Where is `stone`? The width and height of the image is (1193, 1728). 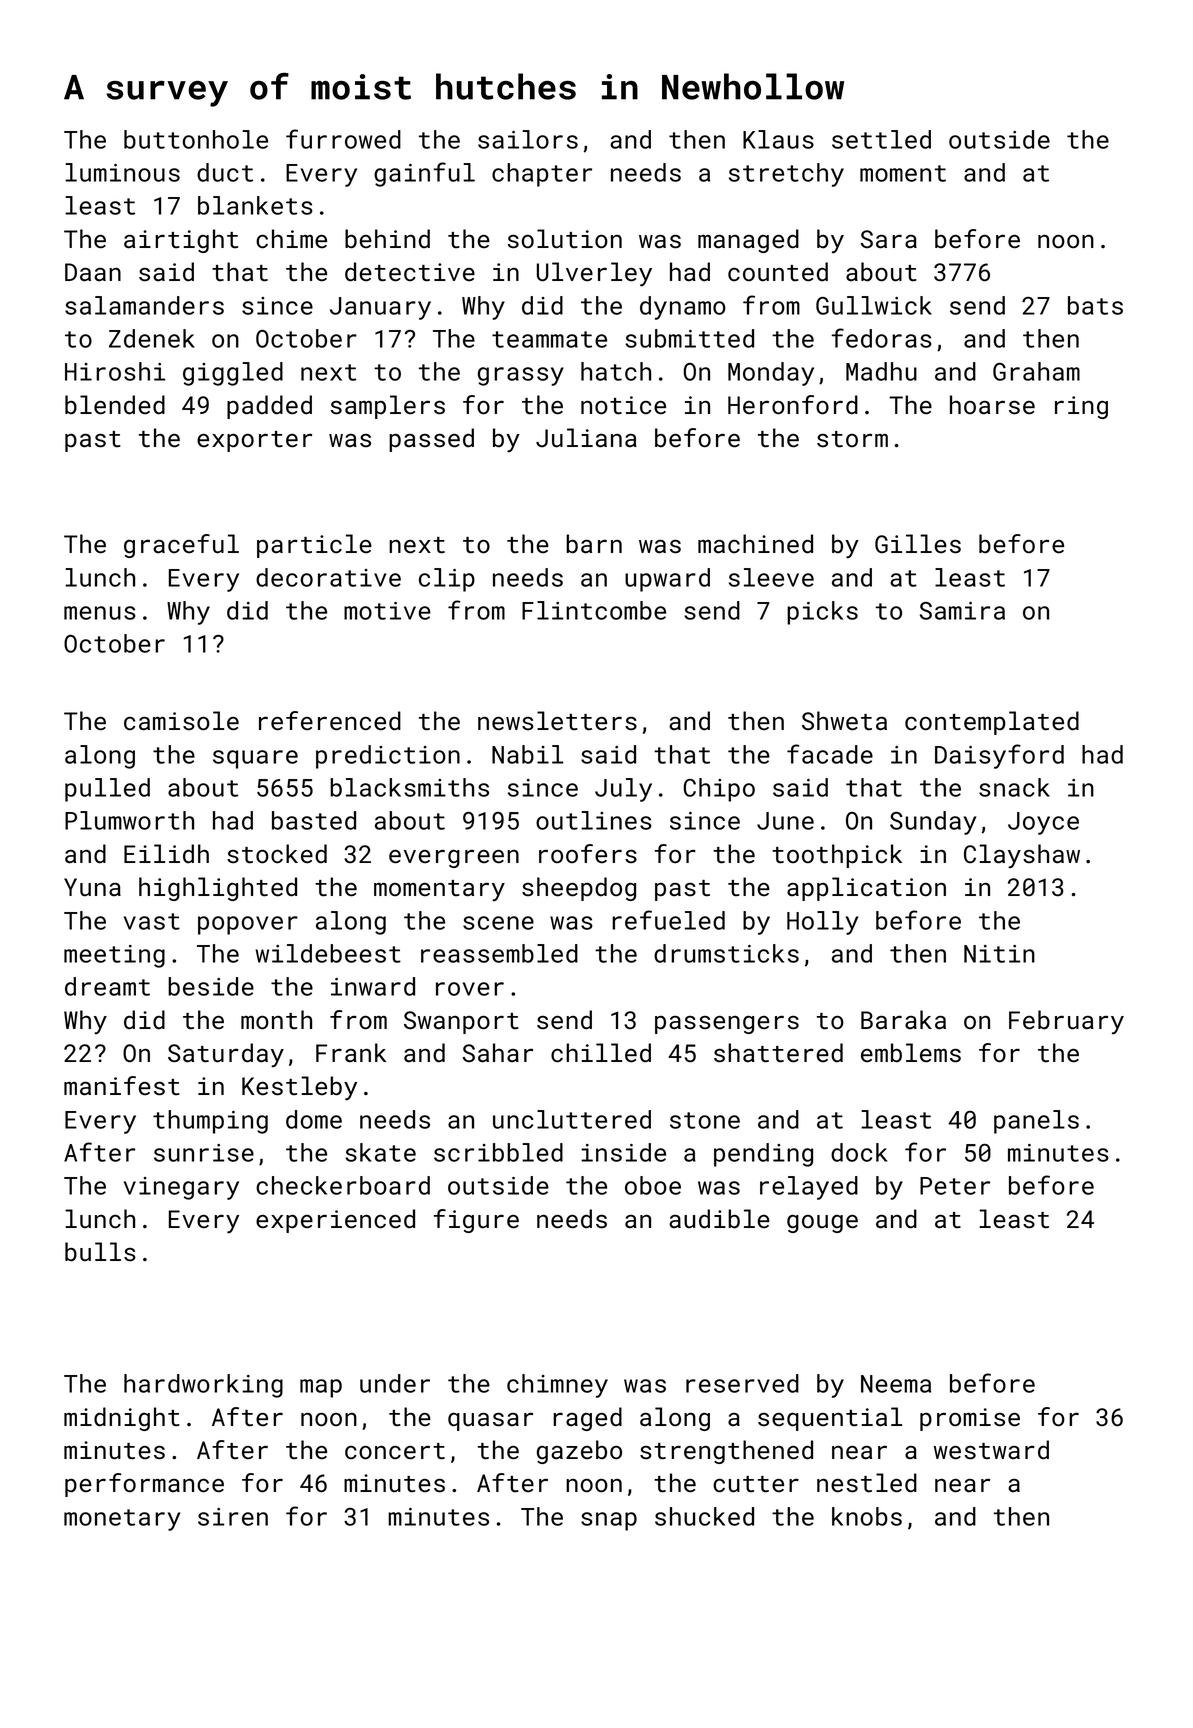 stone is located at coordinates (705, 1120).
